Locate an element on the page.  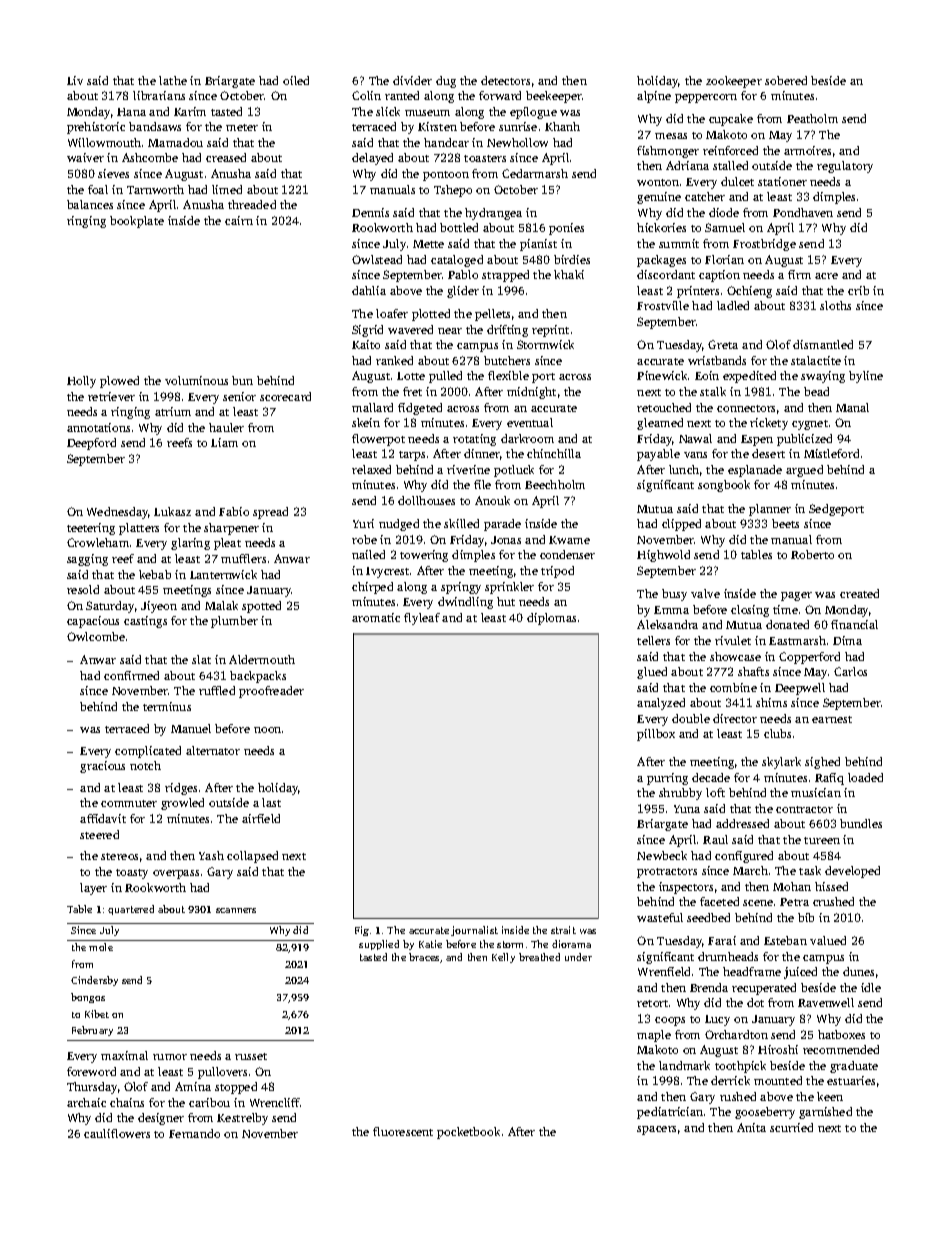
Mohan is located at coordinates (792, 886).
